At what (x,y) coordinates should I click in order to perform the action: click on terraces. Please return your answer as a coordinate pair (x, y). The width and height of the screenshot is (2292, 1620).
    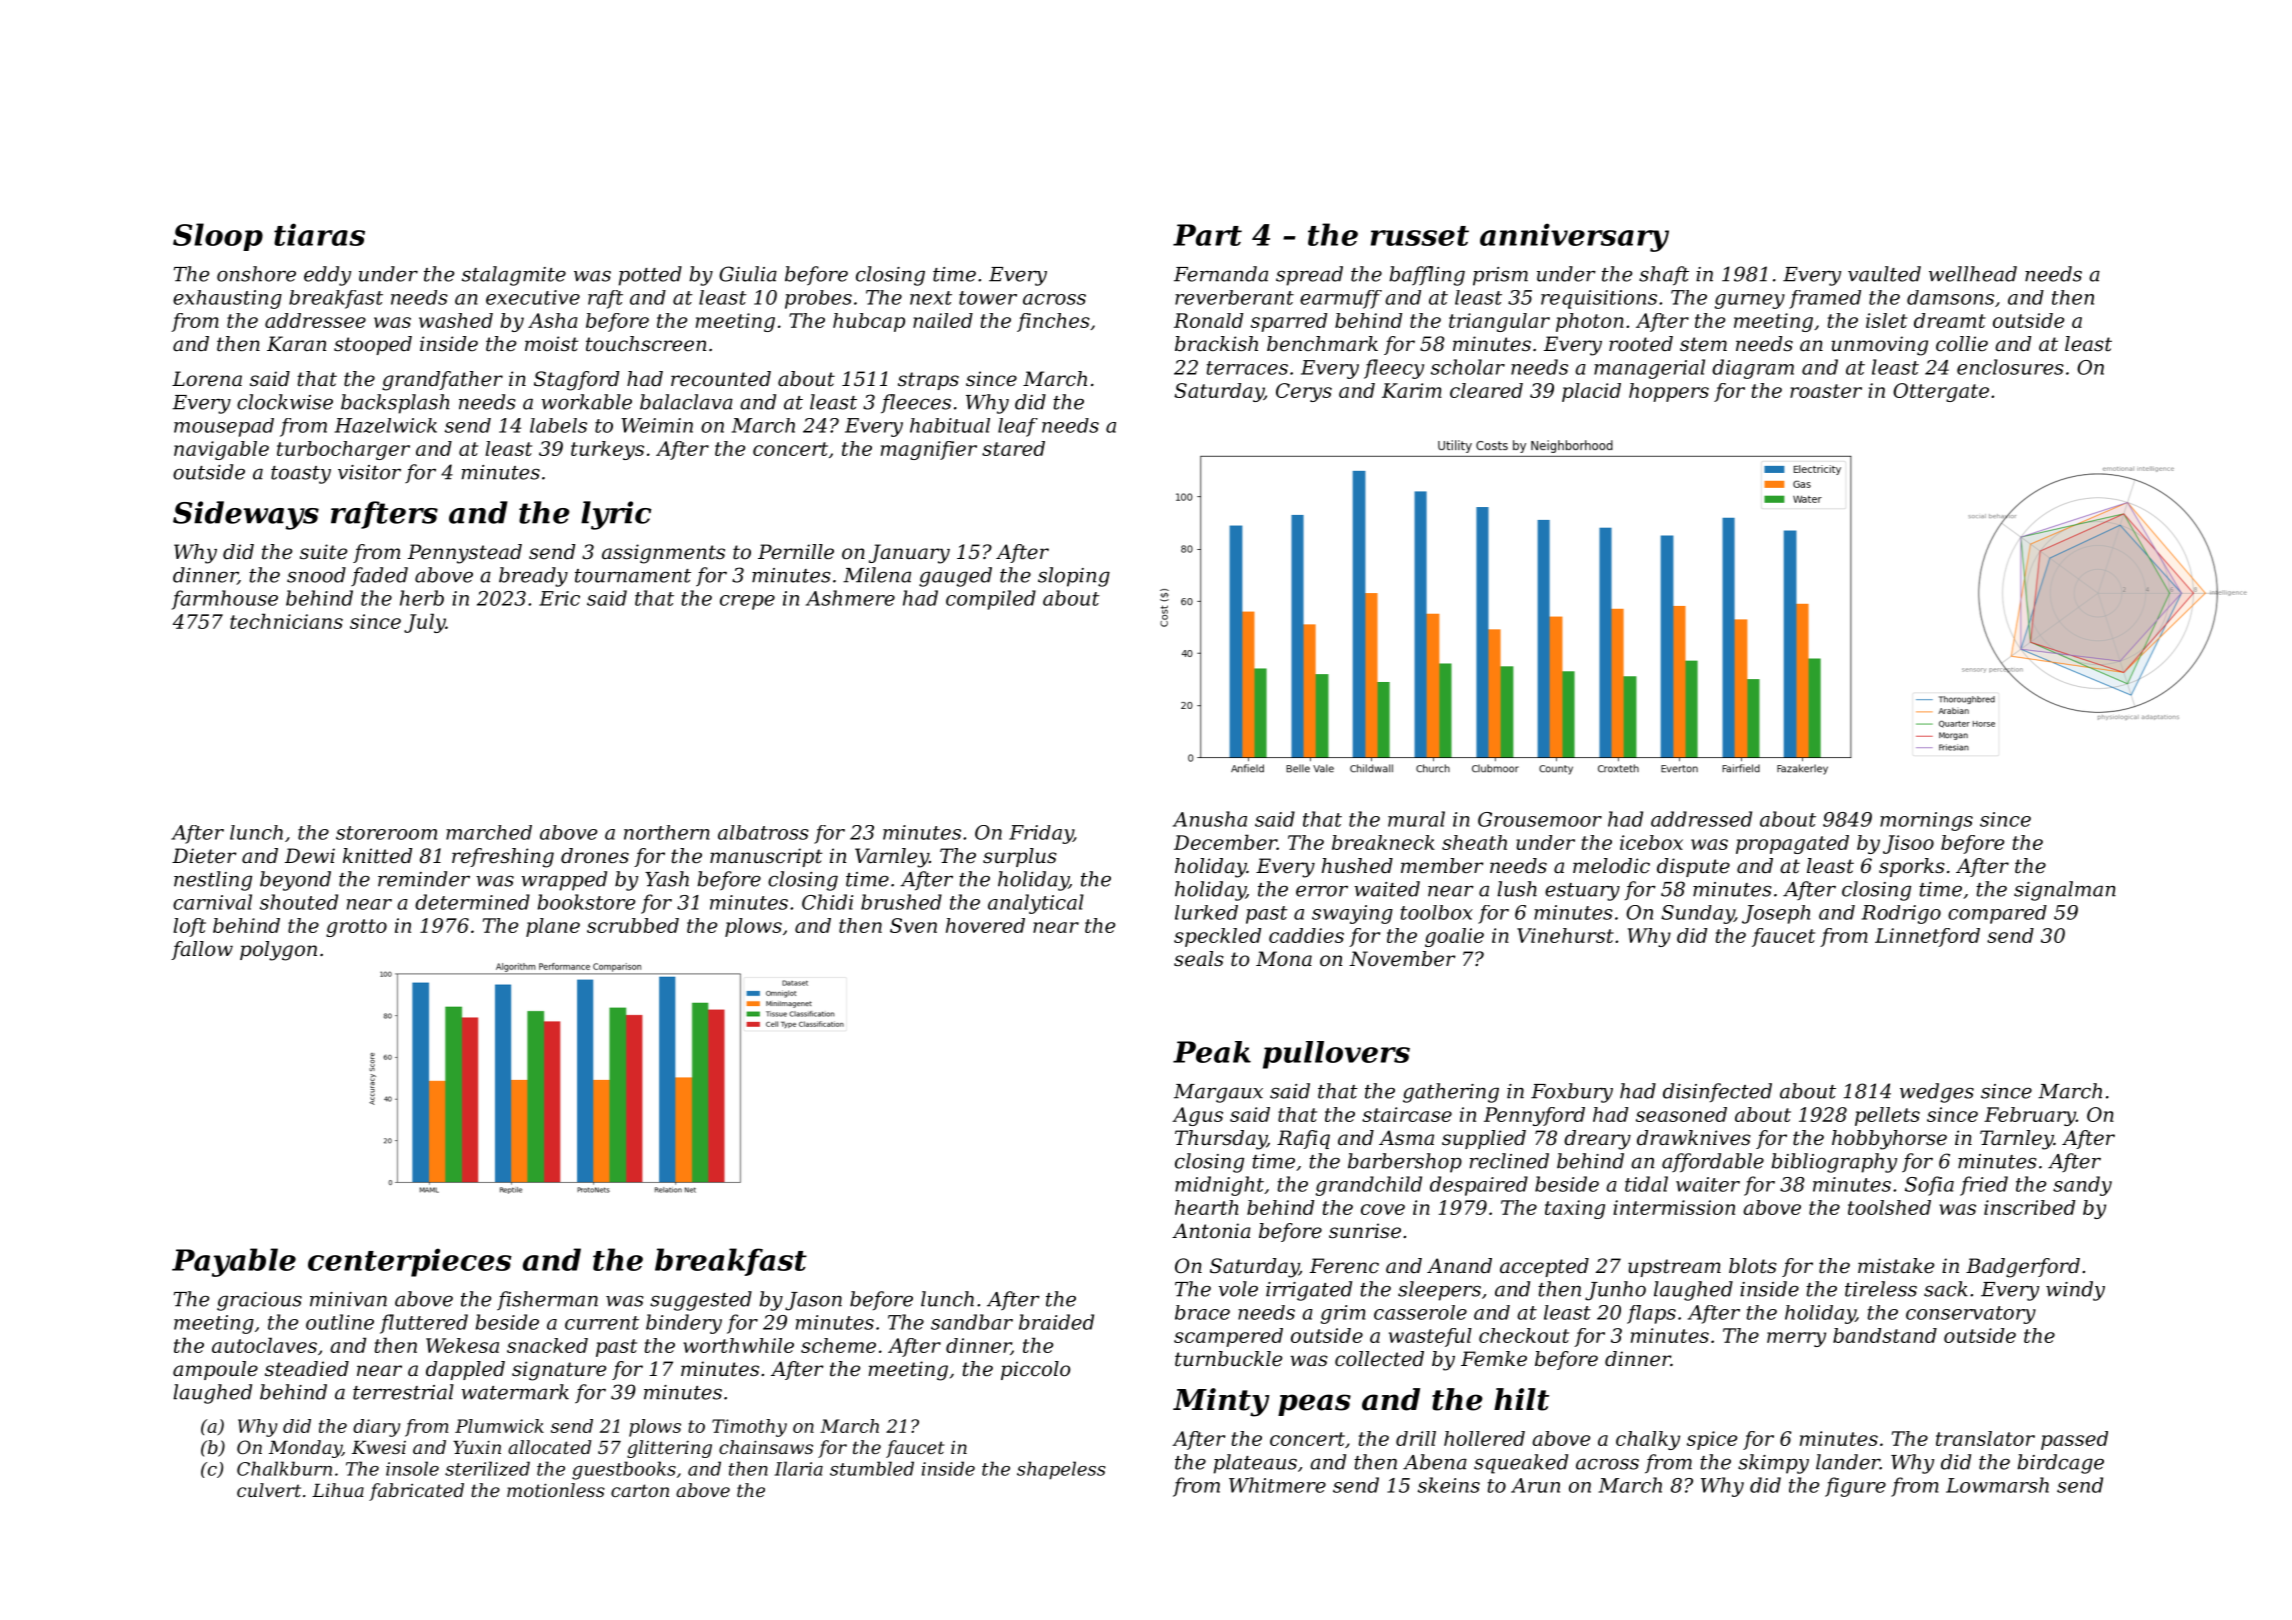
    Looking at the image, I should click on (1247, 368).
